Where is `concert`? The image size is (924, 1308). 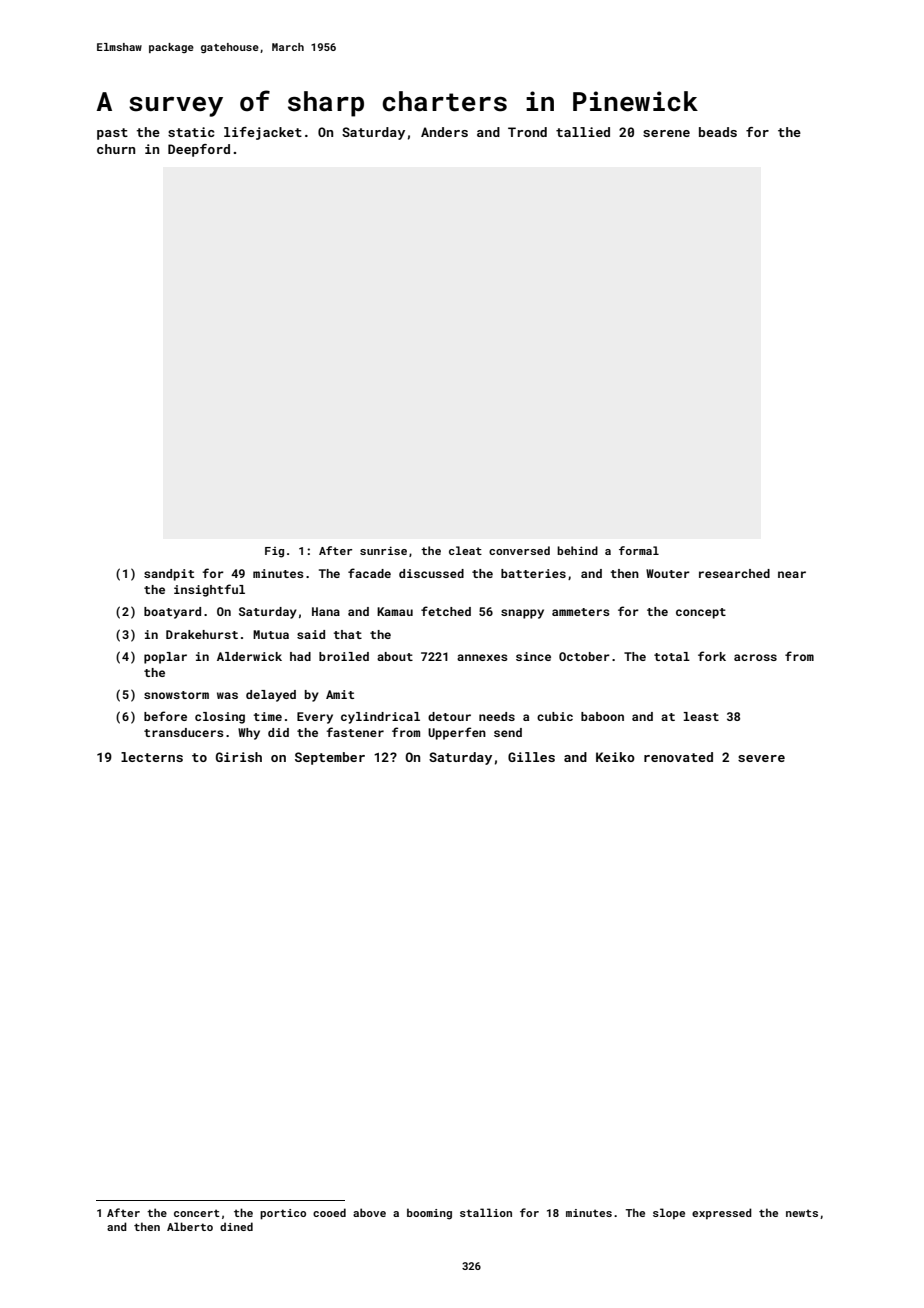 concert is located at coordinates (197, 1213).
